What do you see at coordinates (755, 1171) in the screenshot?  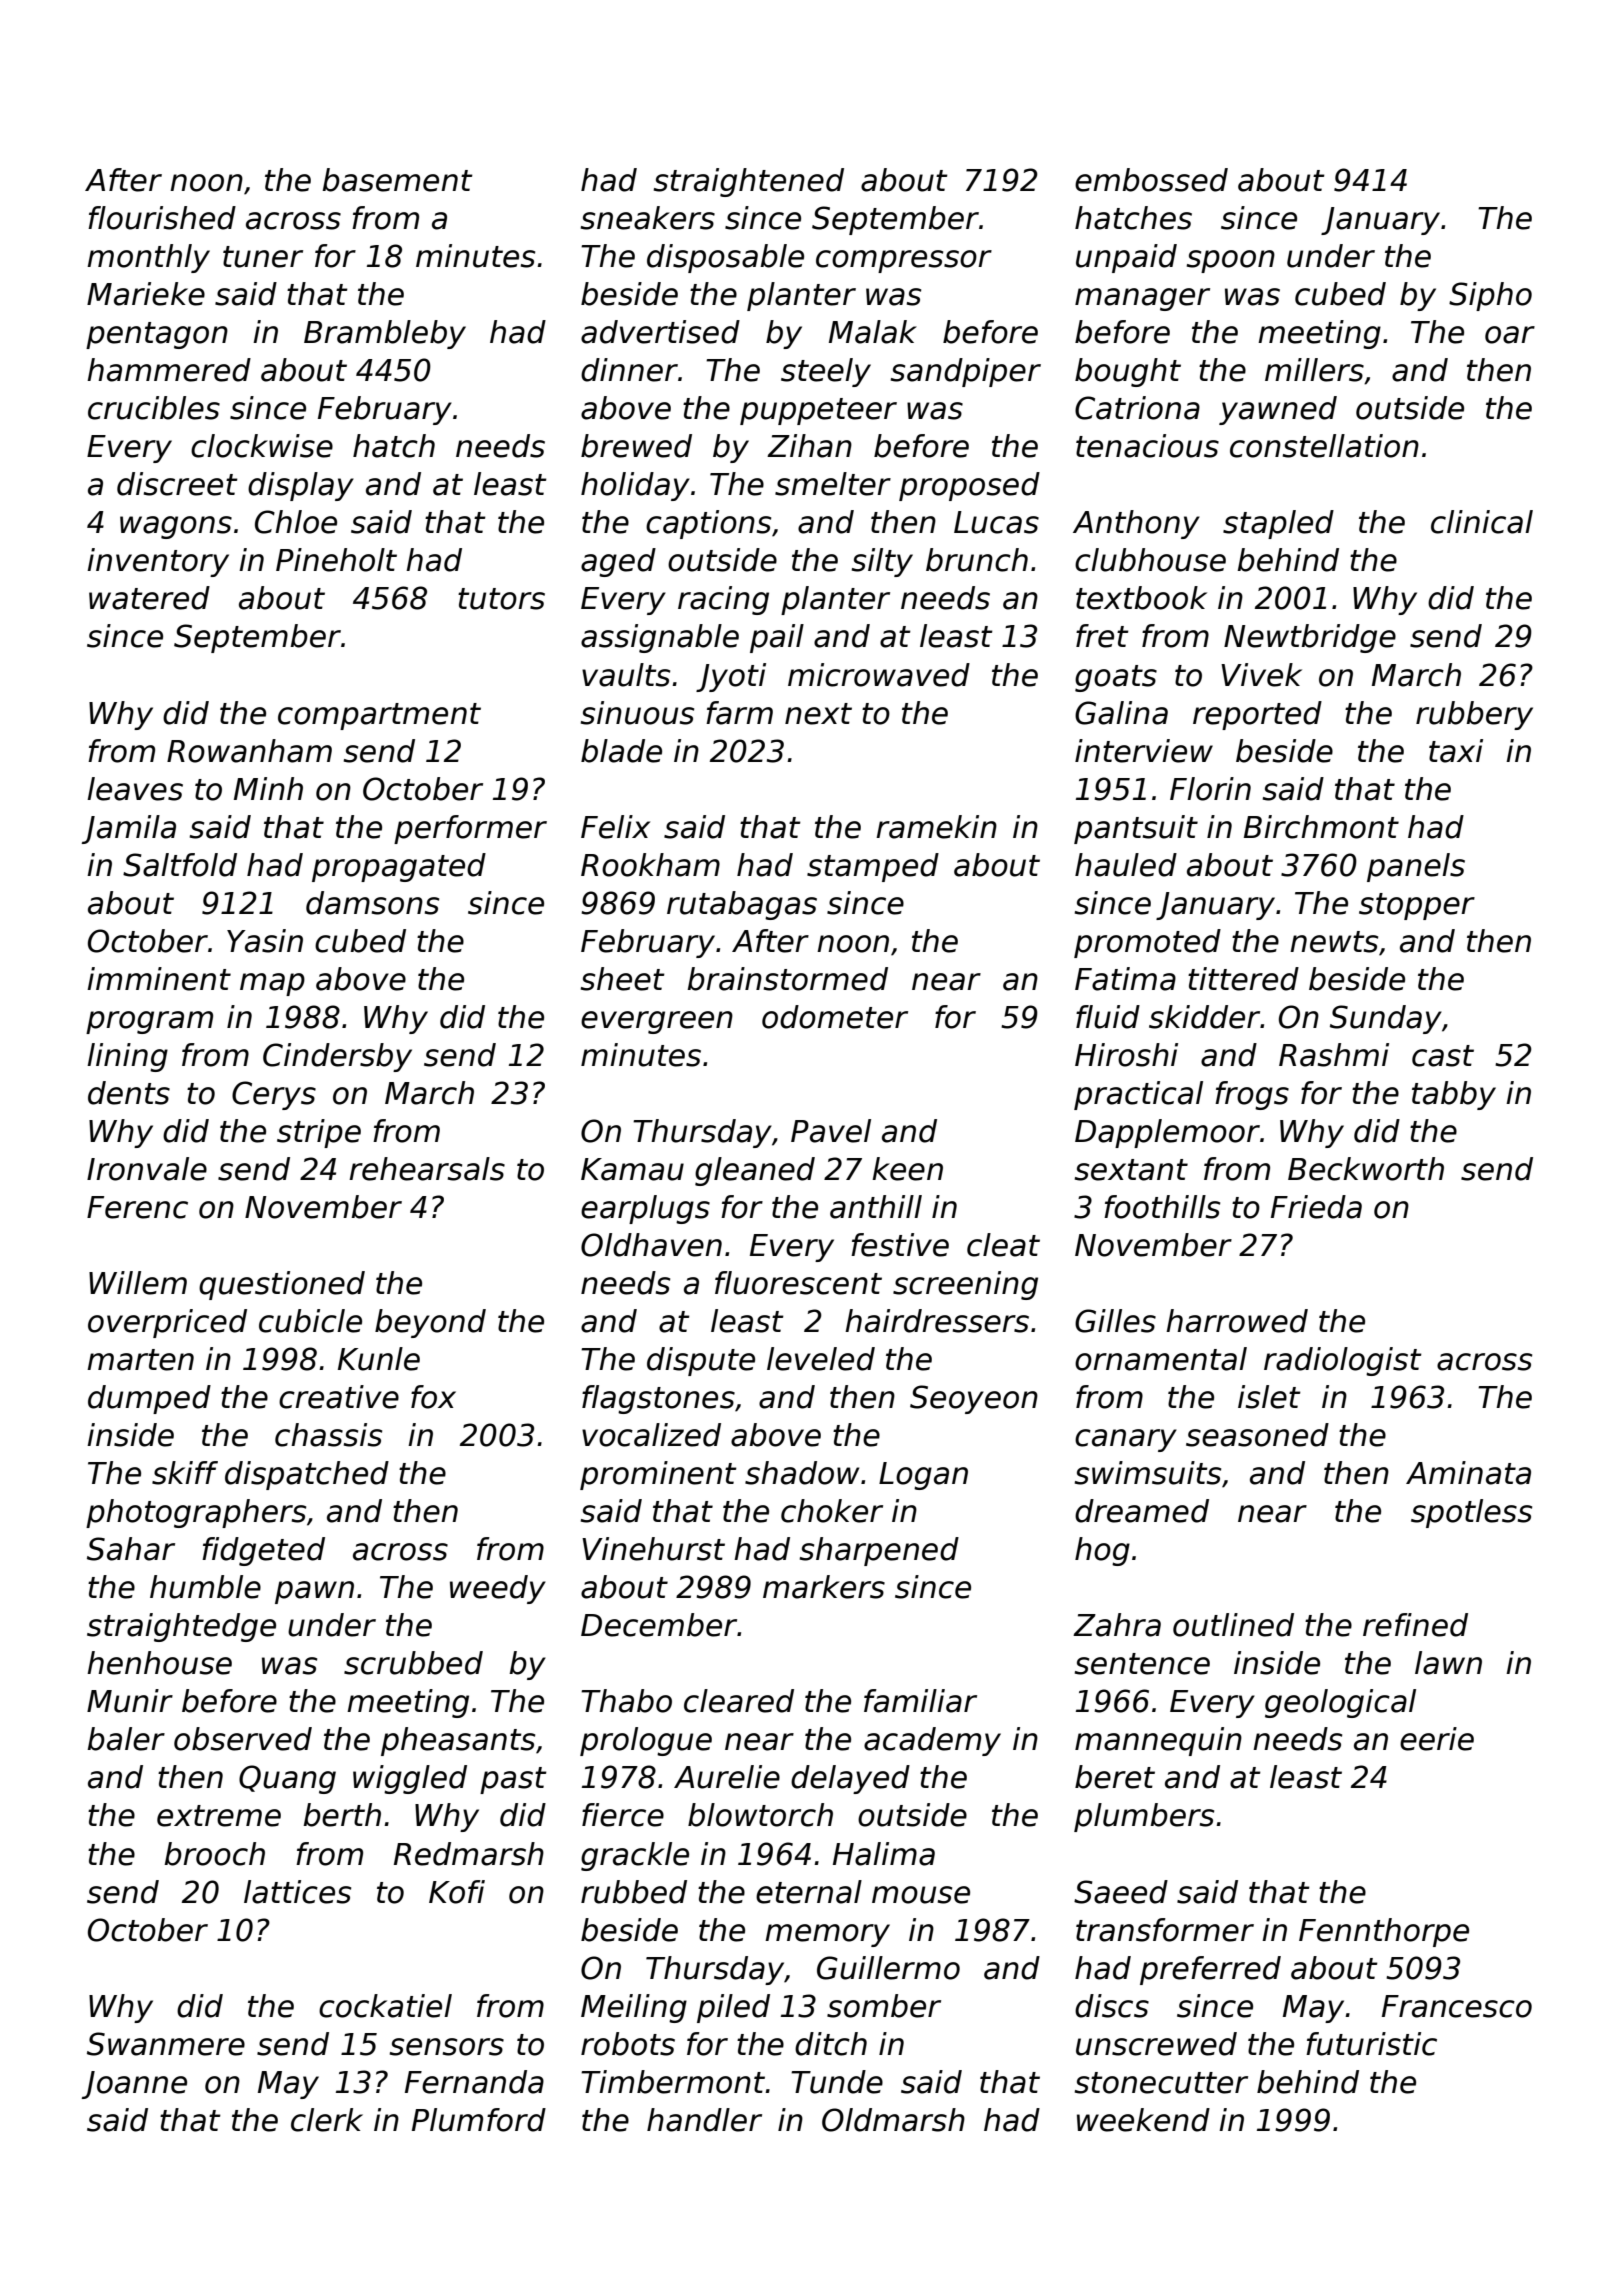 I see `gleaned` at bounding box center [755, 1171].
